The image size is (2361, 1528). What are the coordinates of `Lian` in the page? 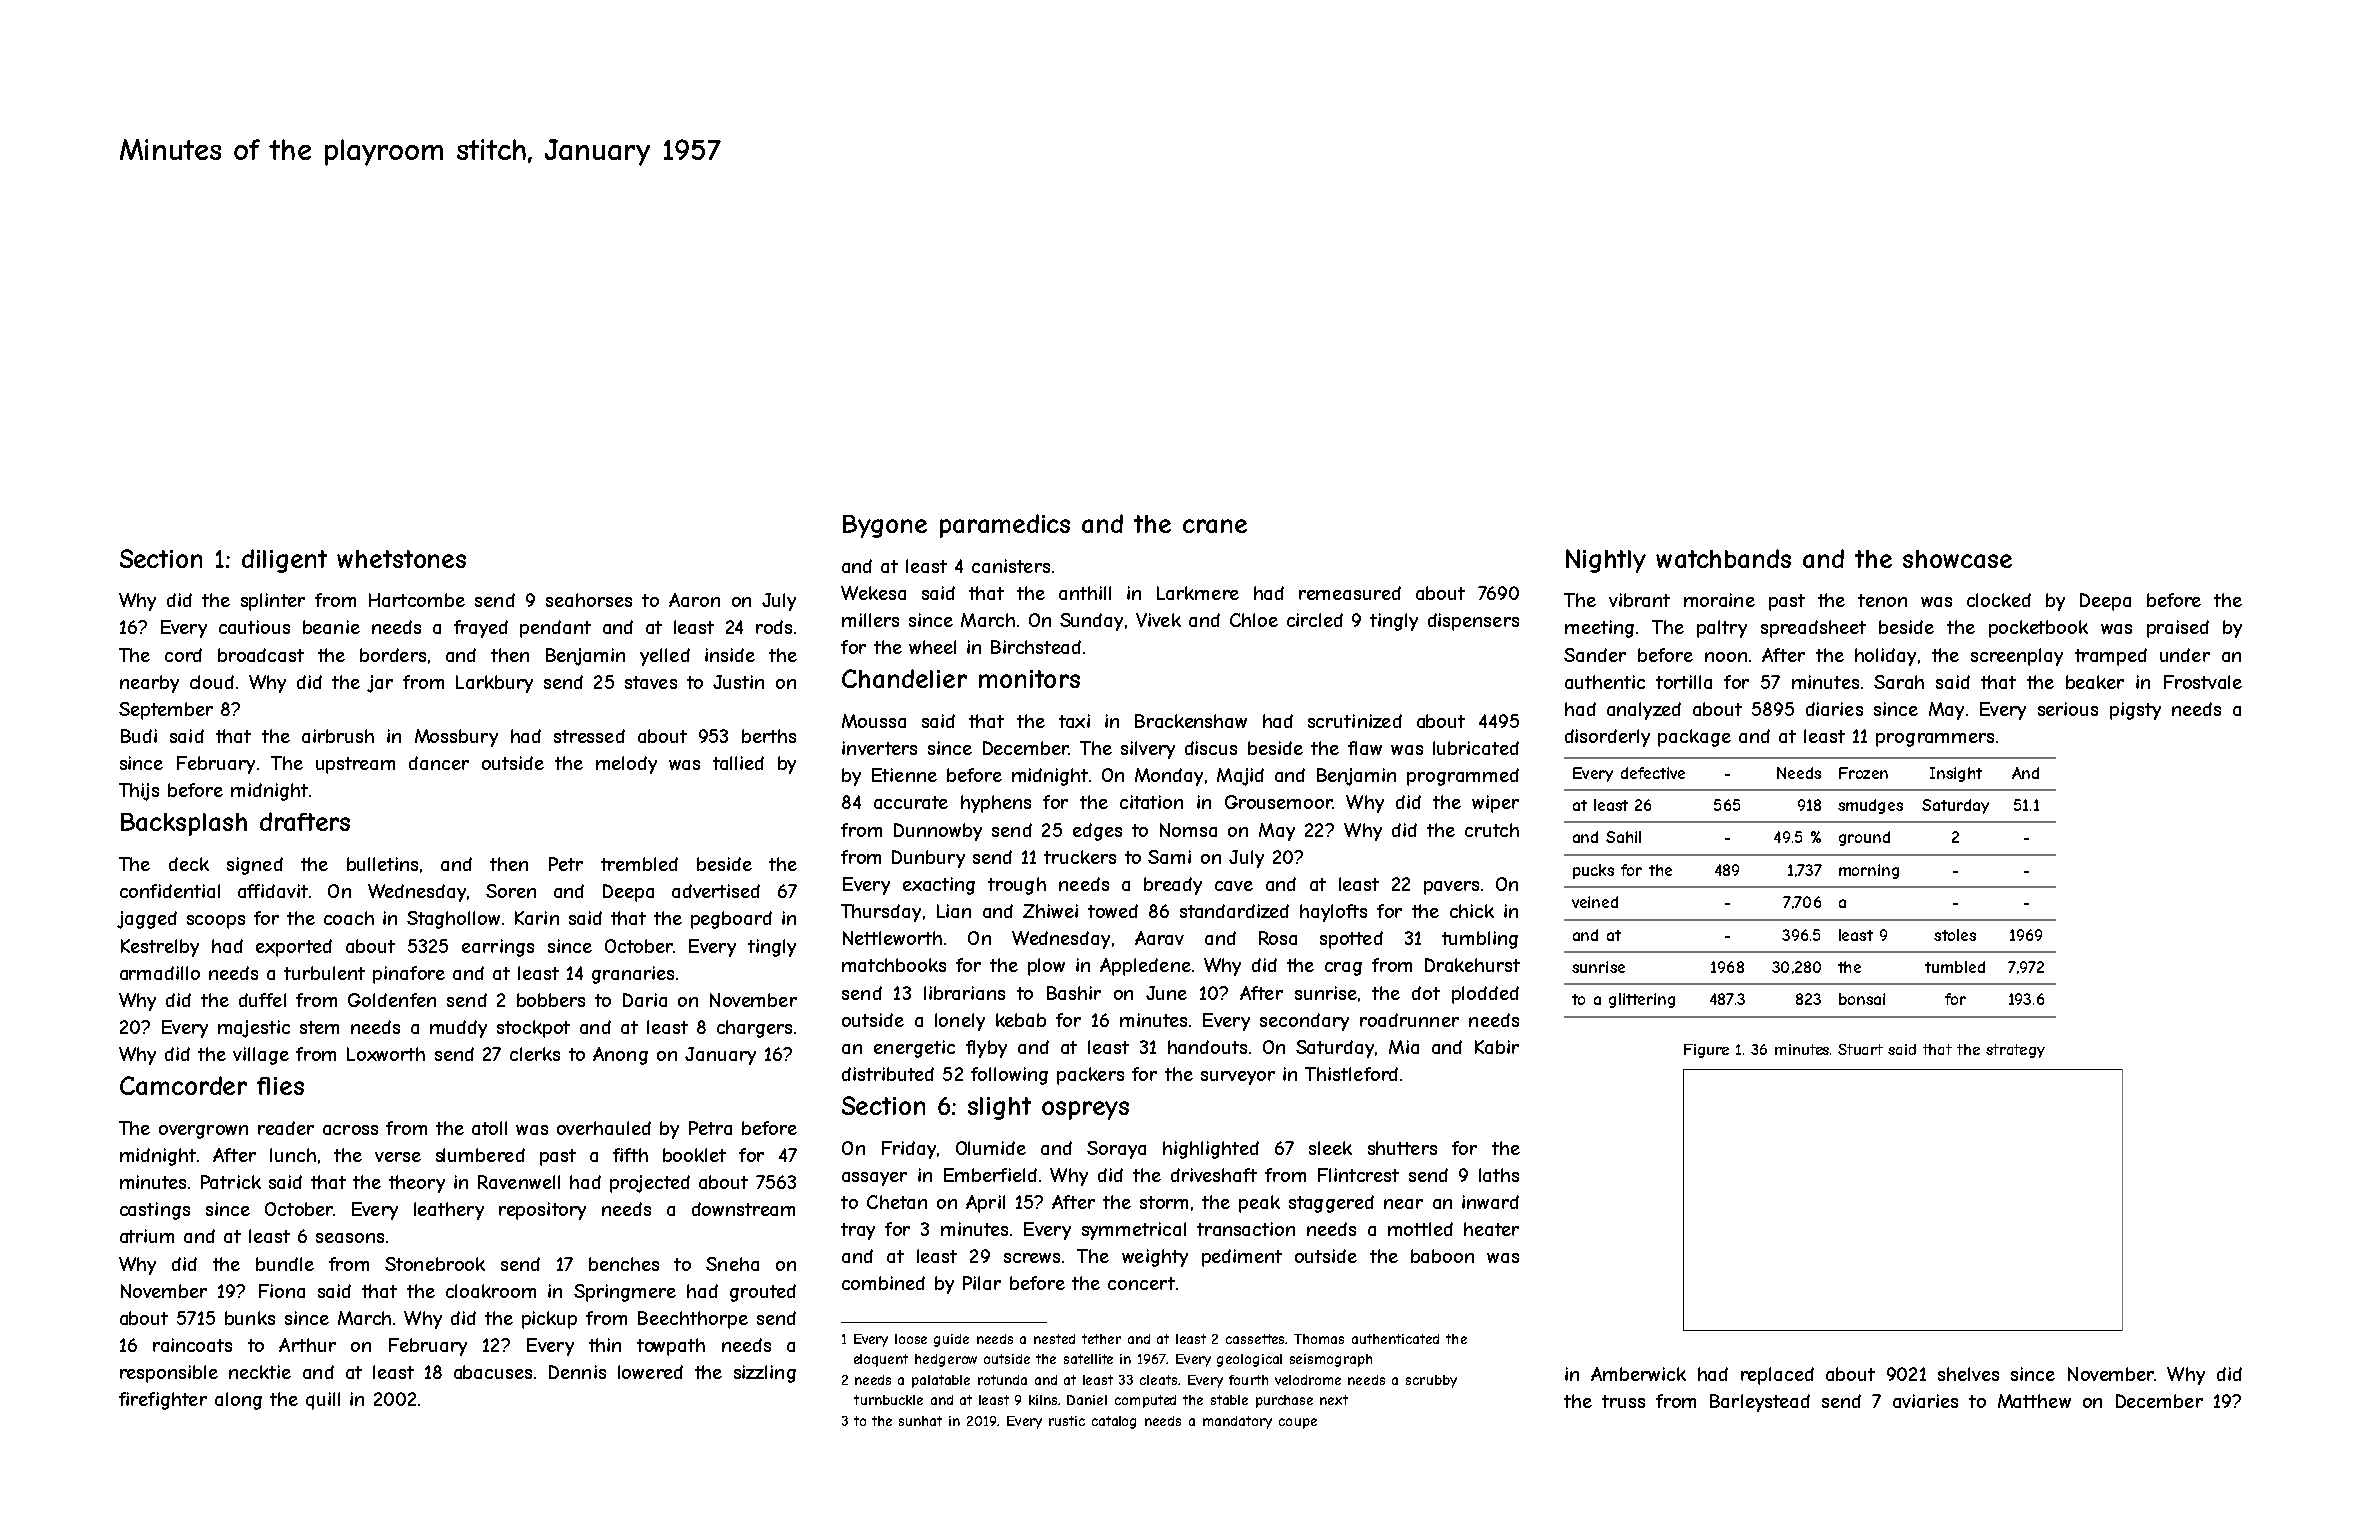 It's located at (954, 911).
